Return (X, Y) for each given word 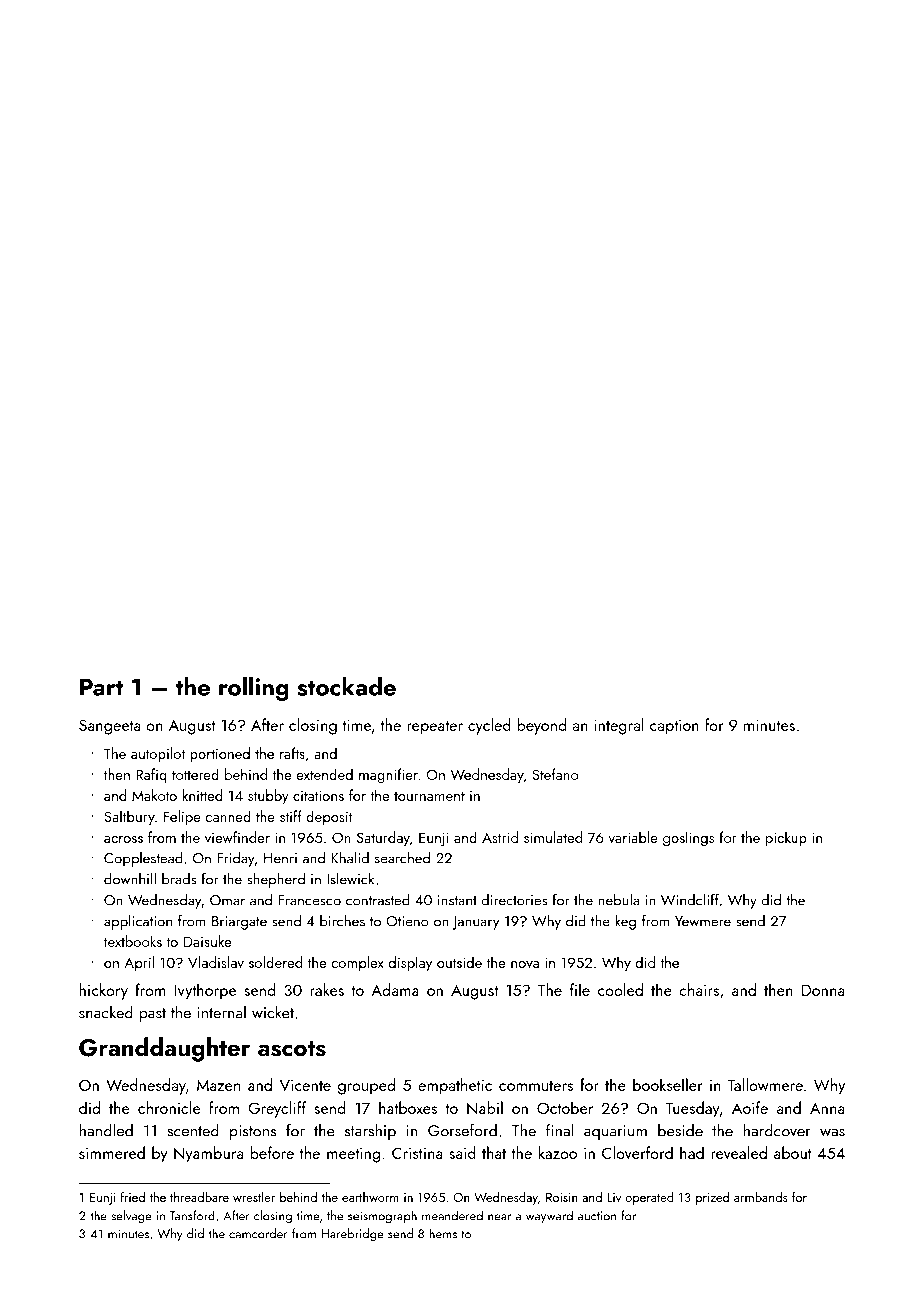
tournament (429, 796)
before (272, 1152)
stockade (346, 686)
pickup (786, 838)
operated (649, 1198)
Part (101, 687)
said (462, 1152)
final (559, 1130)
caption (674, 727)
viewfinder (237, 837)
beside (680, 1130)
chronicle (169, 1107)
